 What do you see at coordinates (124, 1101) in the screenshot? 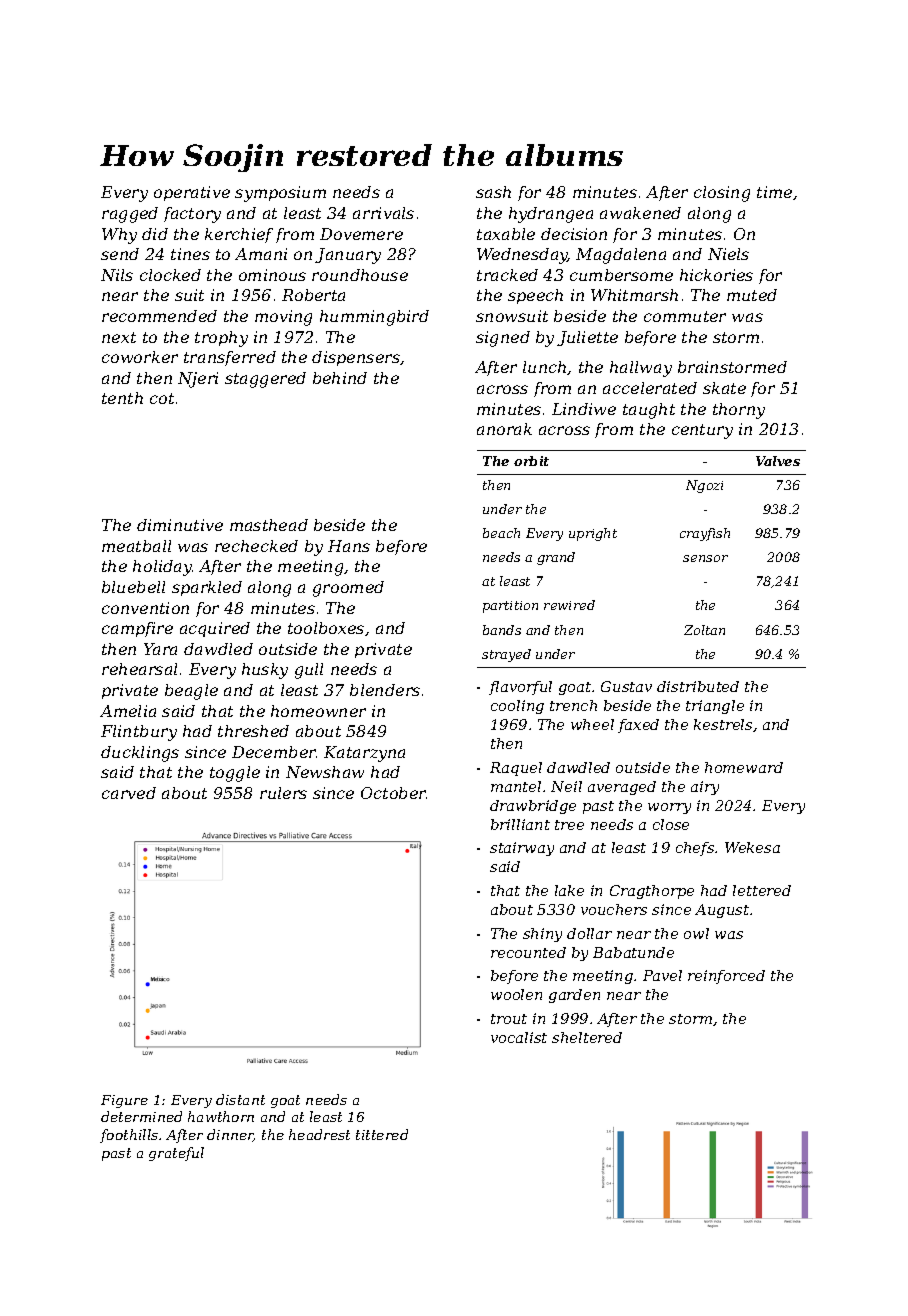
I see `Figure` at bounding box center [124, 1101].
